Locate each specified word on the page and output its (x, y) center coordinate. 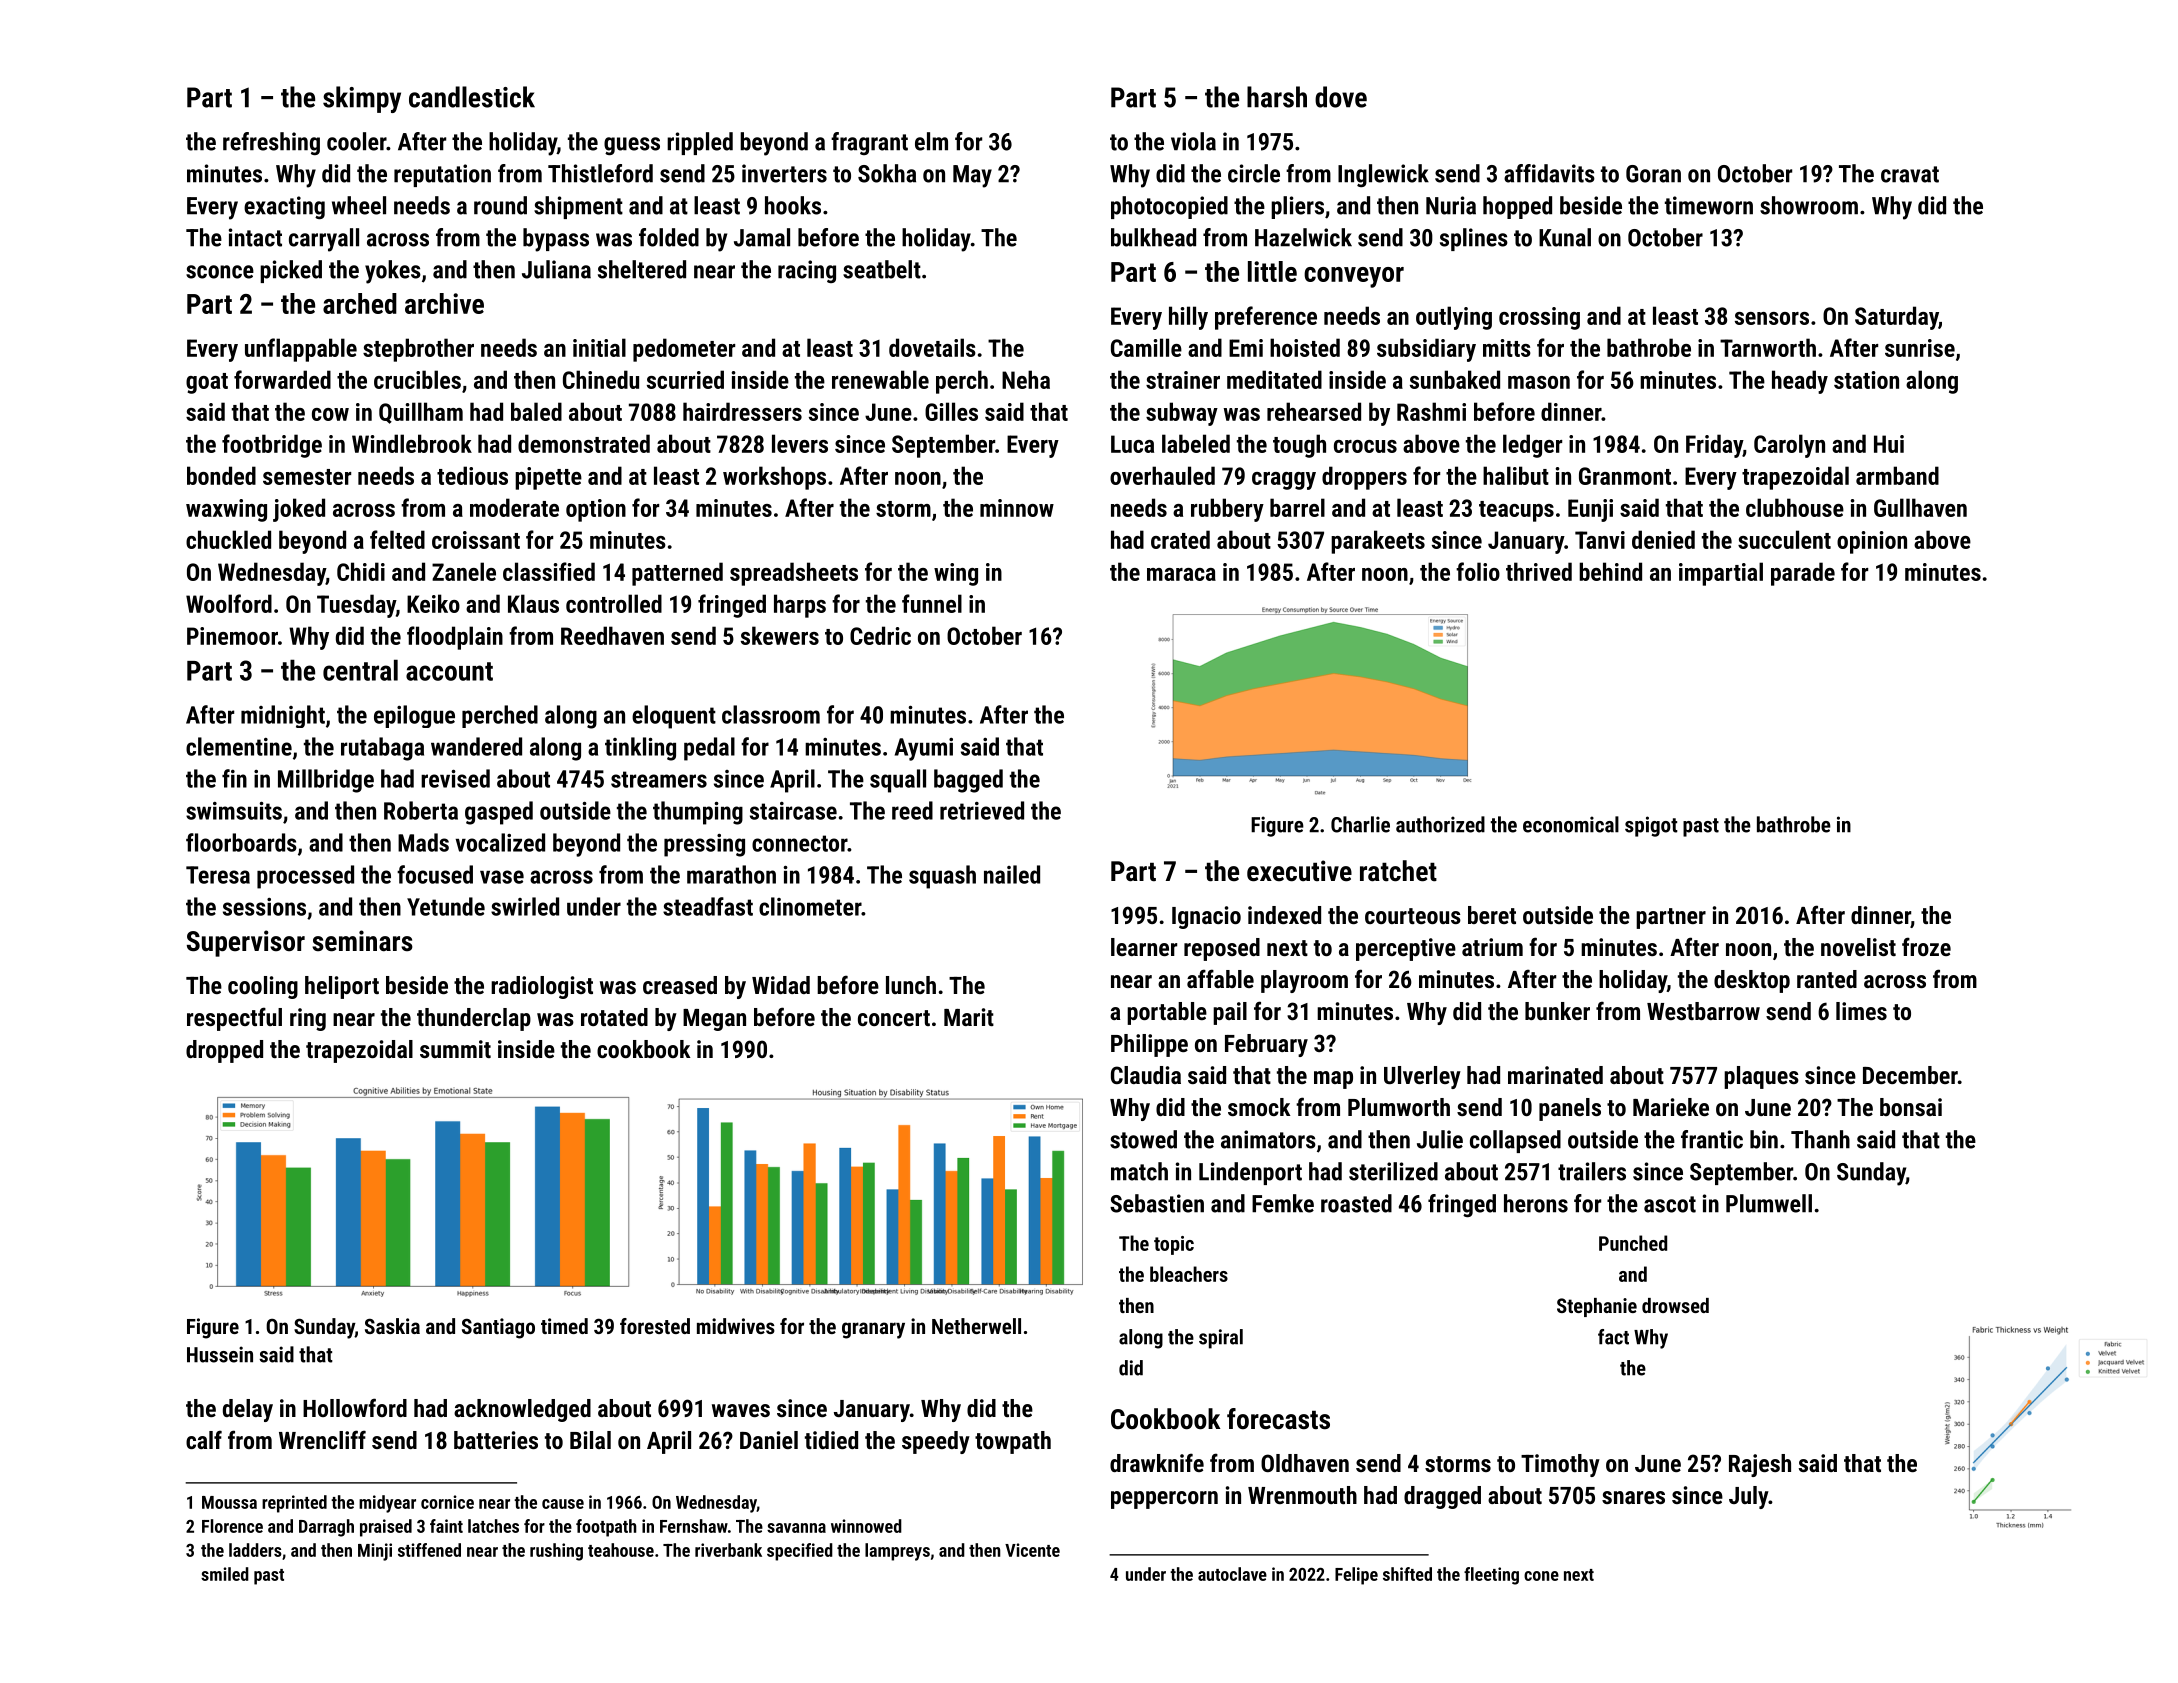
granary (873, 1330)
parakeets (1378, 542)
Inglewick (1383, 175)
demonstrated (584, 443)
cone (1541, 1576)
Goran (1653, 174)
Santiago (498, 1328)
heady (1800, 382)
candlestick (472, 97)
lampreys (897, 1552)
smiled (225, 1574)
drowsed (1675, 1305)
